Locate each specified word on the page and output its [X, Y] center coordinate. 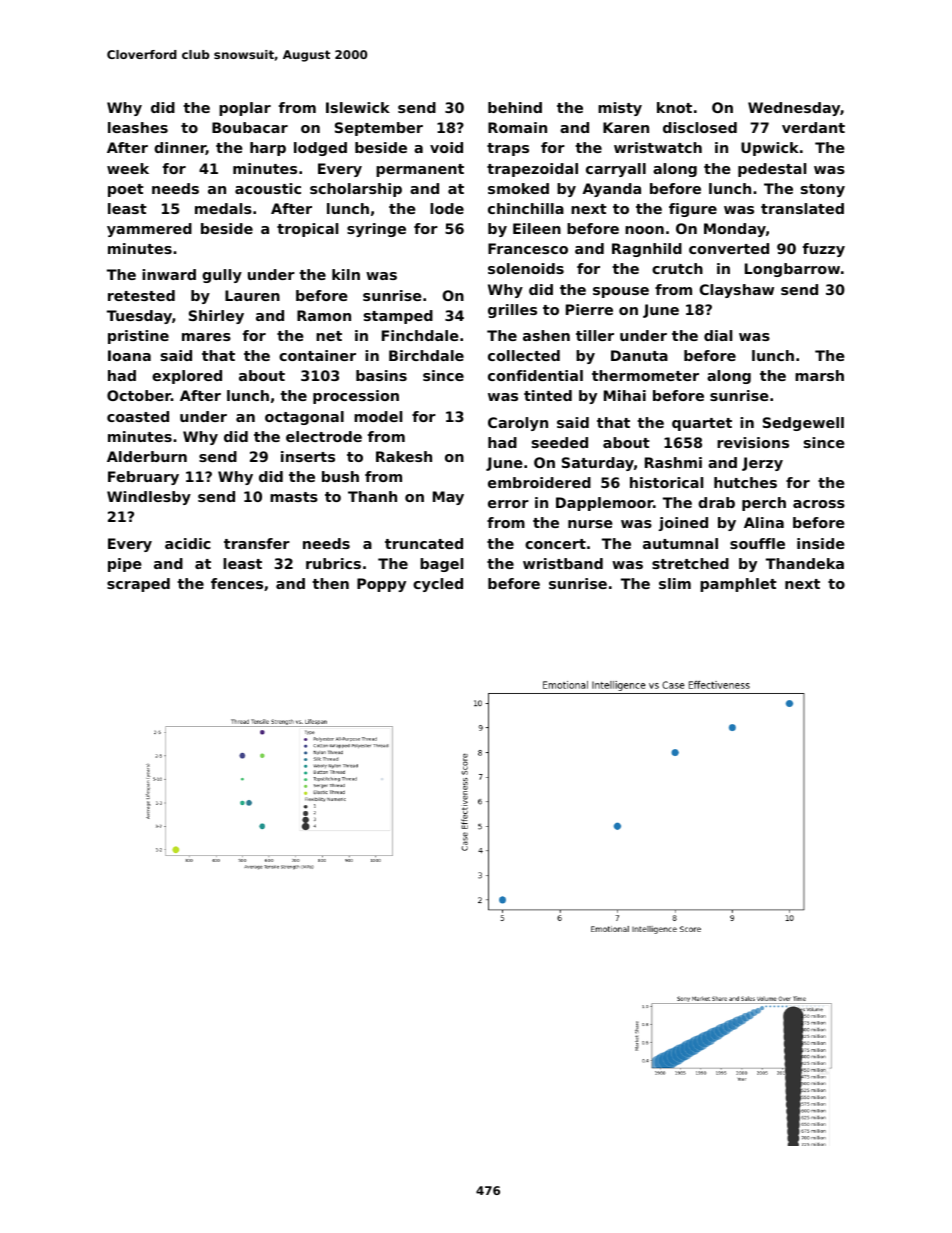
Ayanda [611, 190]
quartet [702, 424]
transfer [257, 543]
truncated [424, 543]
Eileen [537, 228]
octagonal [304, 418]
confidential [535, 375]
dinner [180, 148]
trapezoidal [532, 170]
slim [675, 583]
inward [169, 274]
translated [802, 208]
